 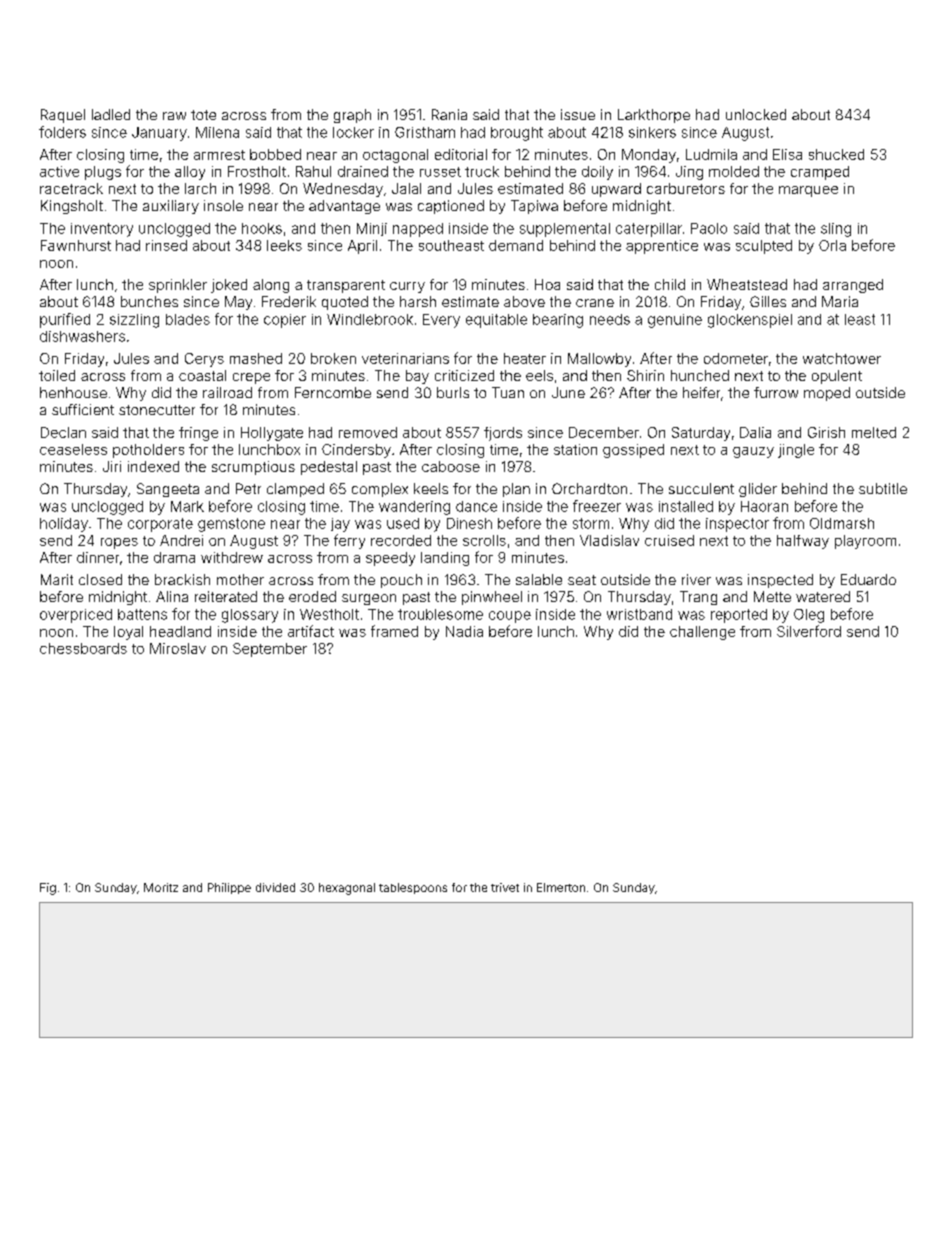 I want to click on gemstone, so click(x=231, y=525).
